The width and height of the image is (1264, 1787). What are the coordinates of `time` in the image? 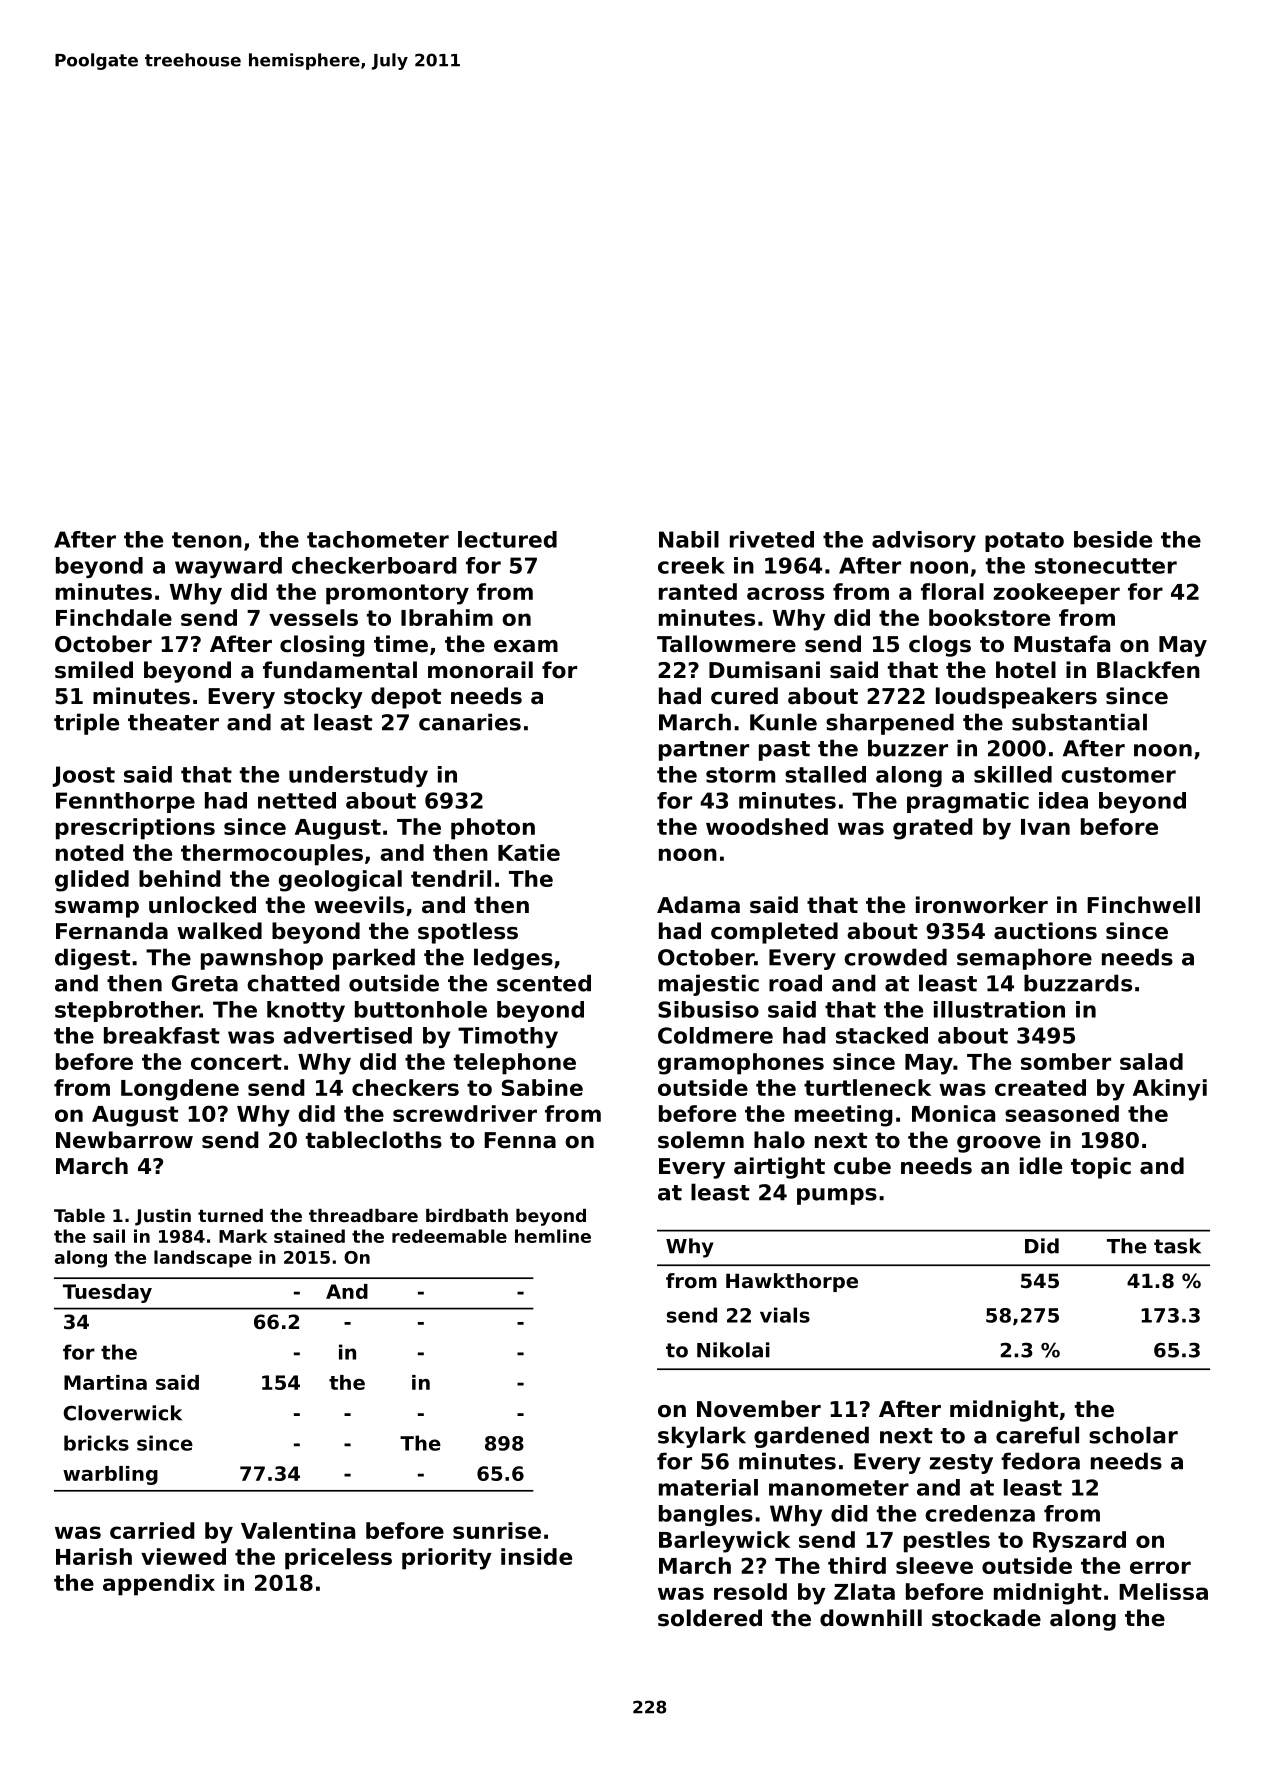 It's located at (401, 644).
